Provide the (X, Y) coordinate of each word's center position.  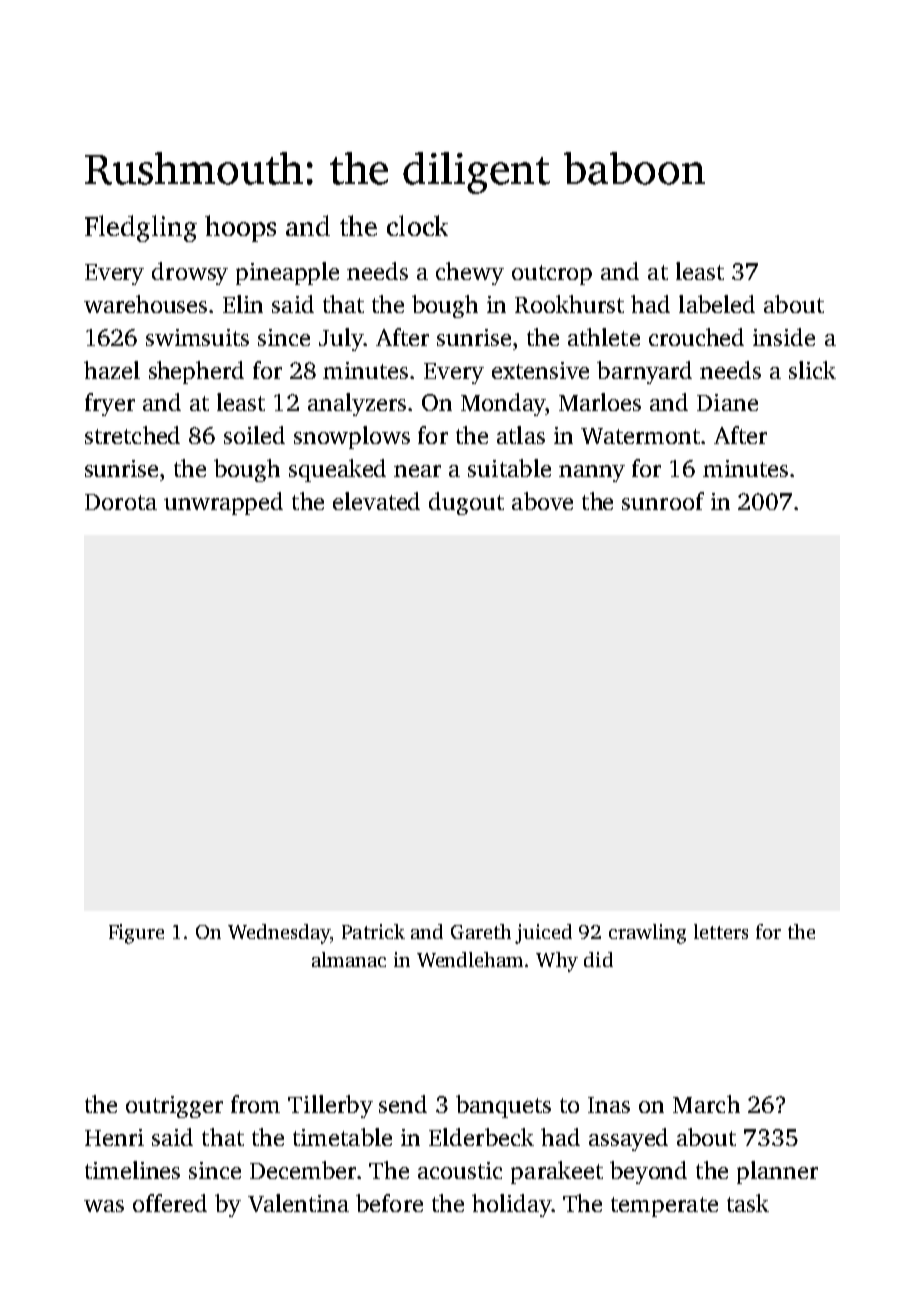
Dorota (121, 502)
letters (721, 931)
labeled (717, 304)
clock (417, 225)
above (542, 501)
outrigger (174, 1107)
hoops (240, 228)
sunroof (663, 501)
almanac (349, 959)
